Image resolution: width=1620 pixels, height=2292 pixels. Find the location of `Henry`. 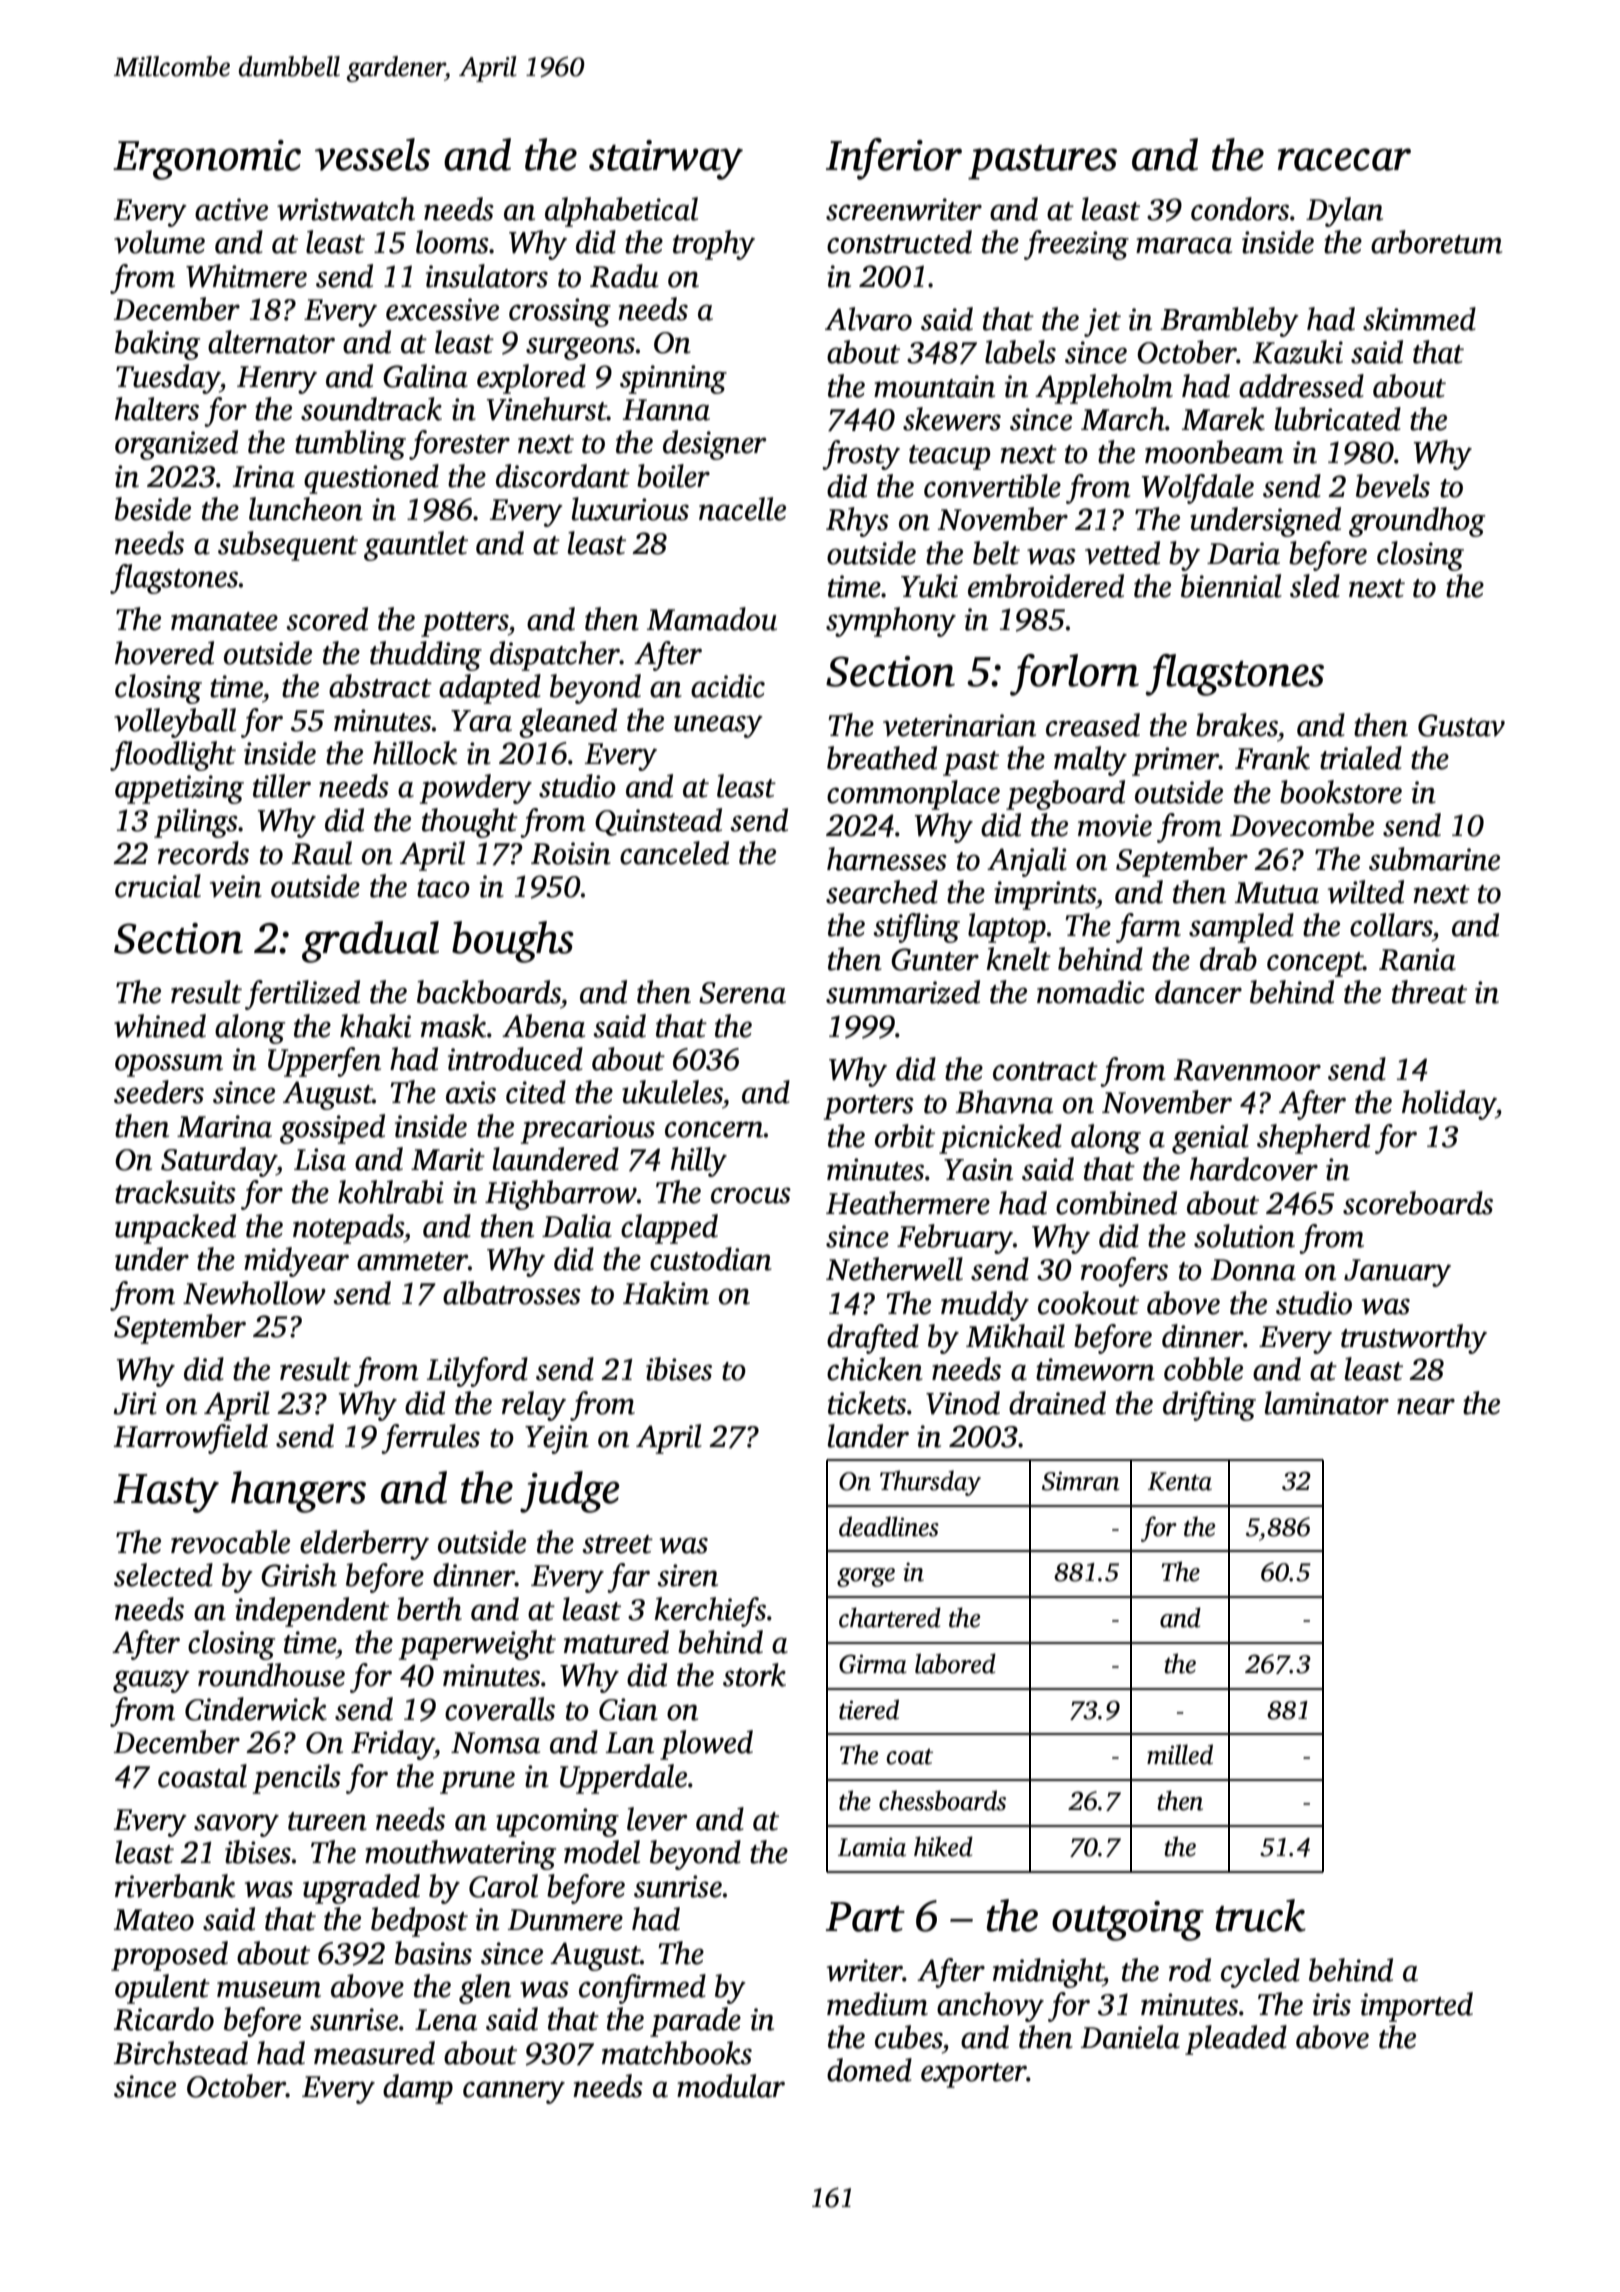

Henry is located at coordinates (277, 380).
